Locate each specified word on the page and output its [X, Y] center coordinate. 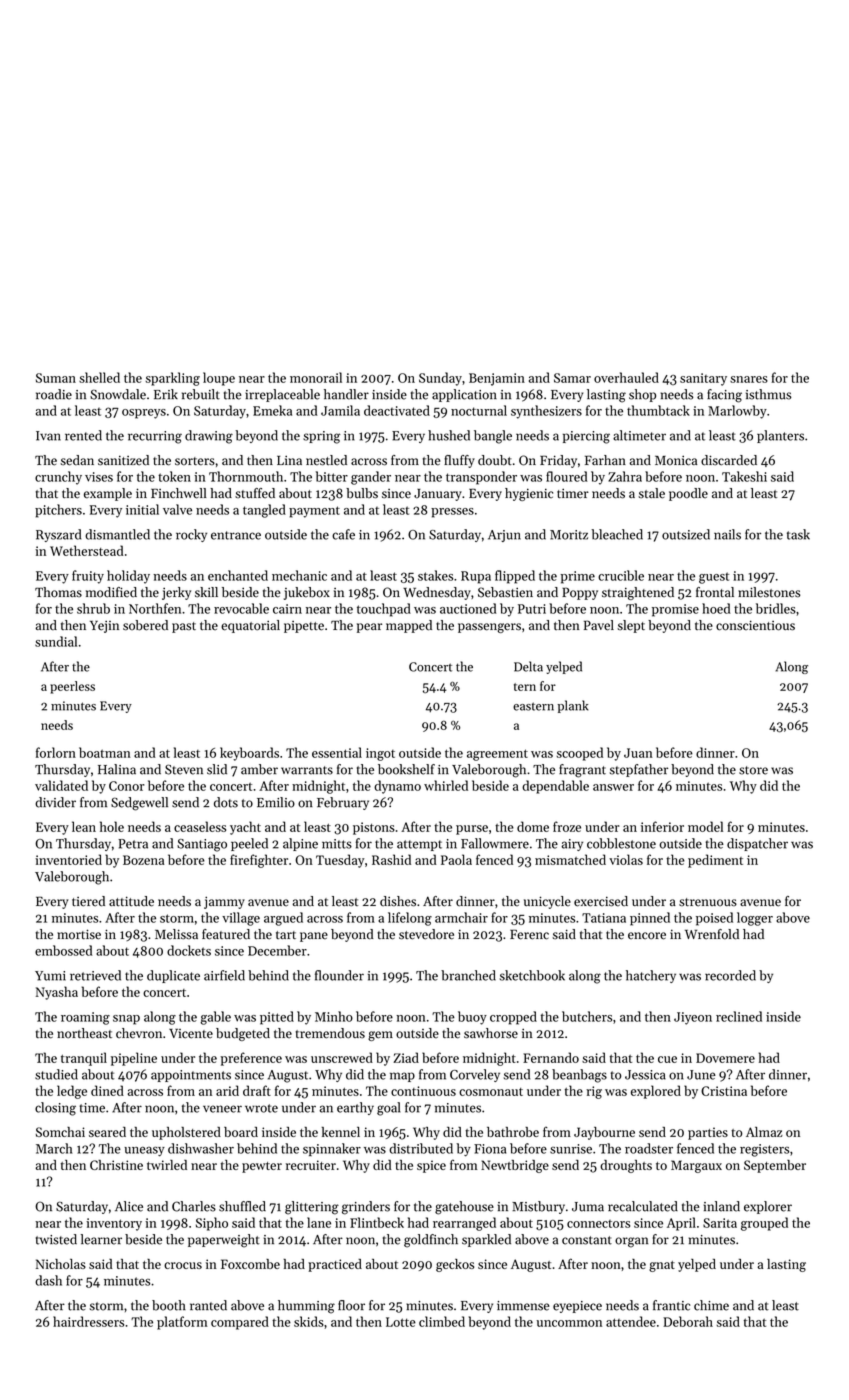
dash [48, 1280]
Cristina [724, 1091]
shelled [99, 377]
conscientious [755, 625]
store [753, 770]
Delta [528, 666]
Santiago [202, 845]
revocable [241, 608]
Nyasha [57, 993]
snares [749, 379]
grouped [764, 1224]
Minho [334, 1016]
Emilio [276, 802]
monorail [316, 377]
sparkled [486, 1240]
